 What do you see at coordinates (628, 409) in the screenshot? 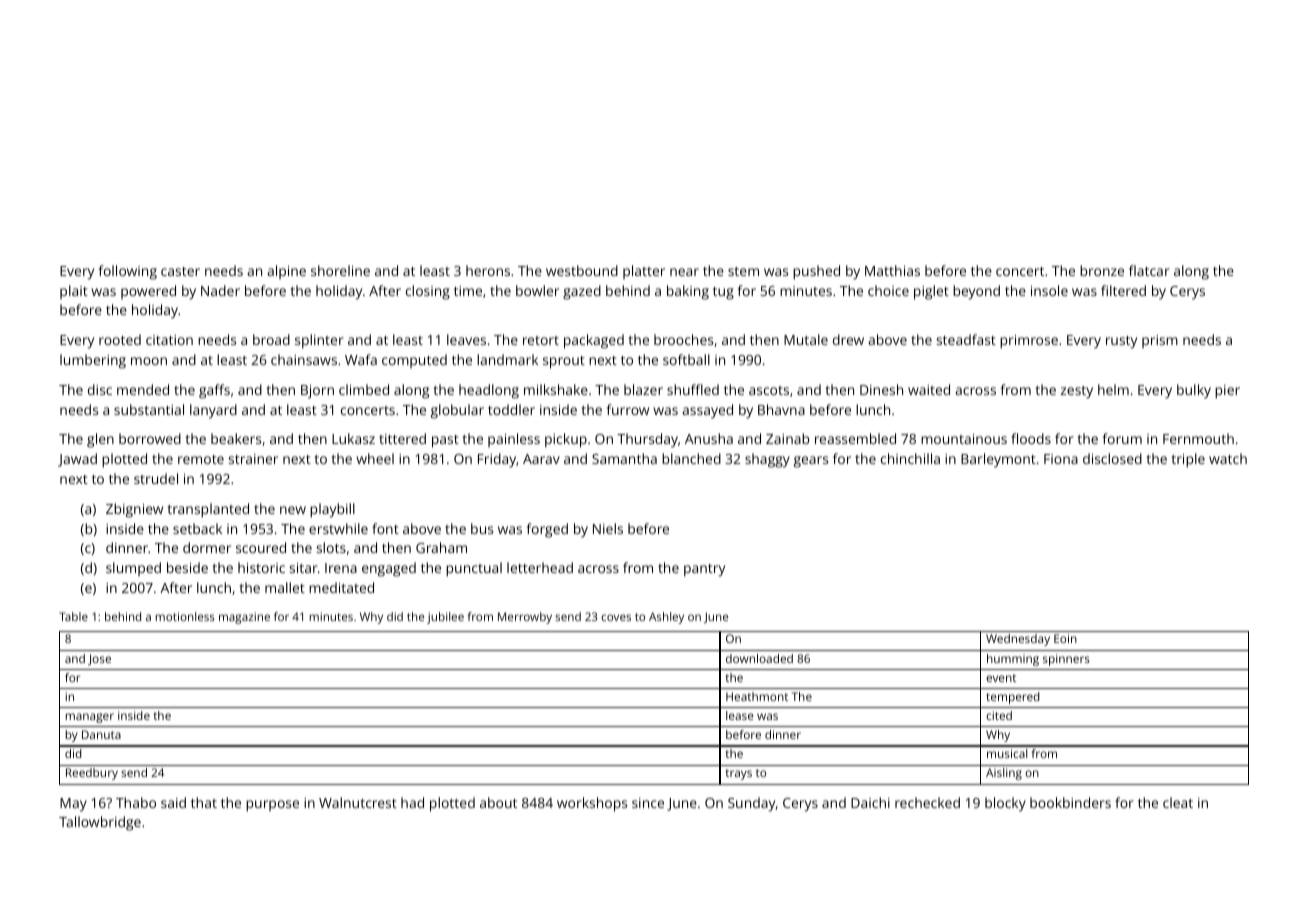
I see `furrow` at bounding box center [628, 409].
